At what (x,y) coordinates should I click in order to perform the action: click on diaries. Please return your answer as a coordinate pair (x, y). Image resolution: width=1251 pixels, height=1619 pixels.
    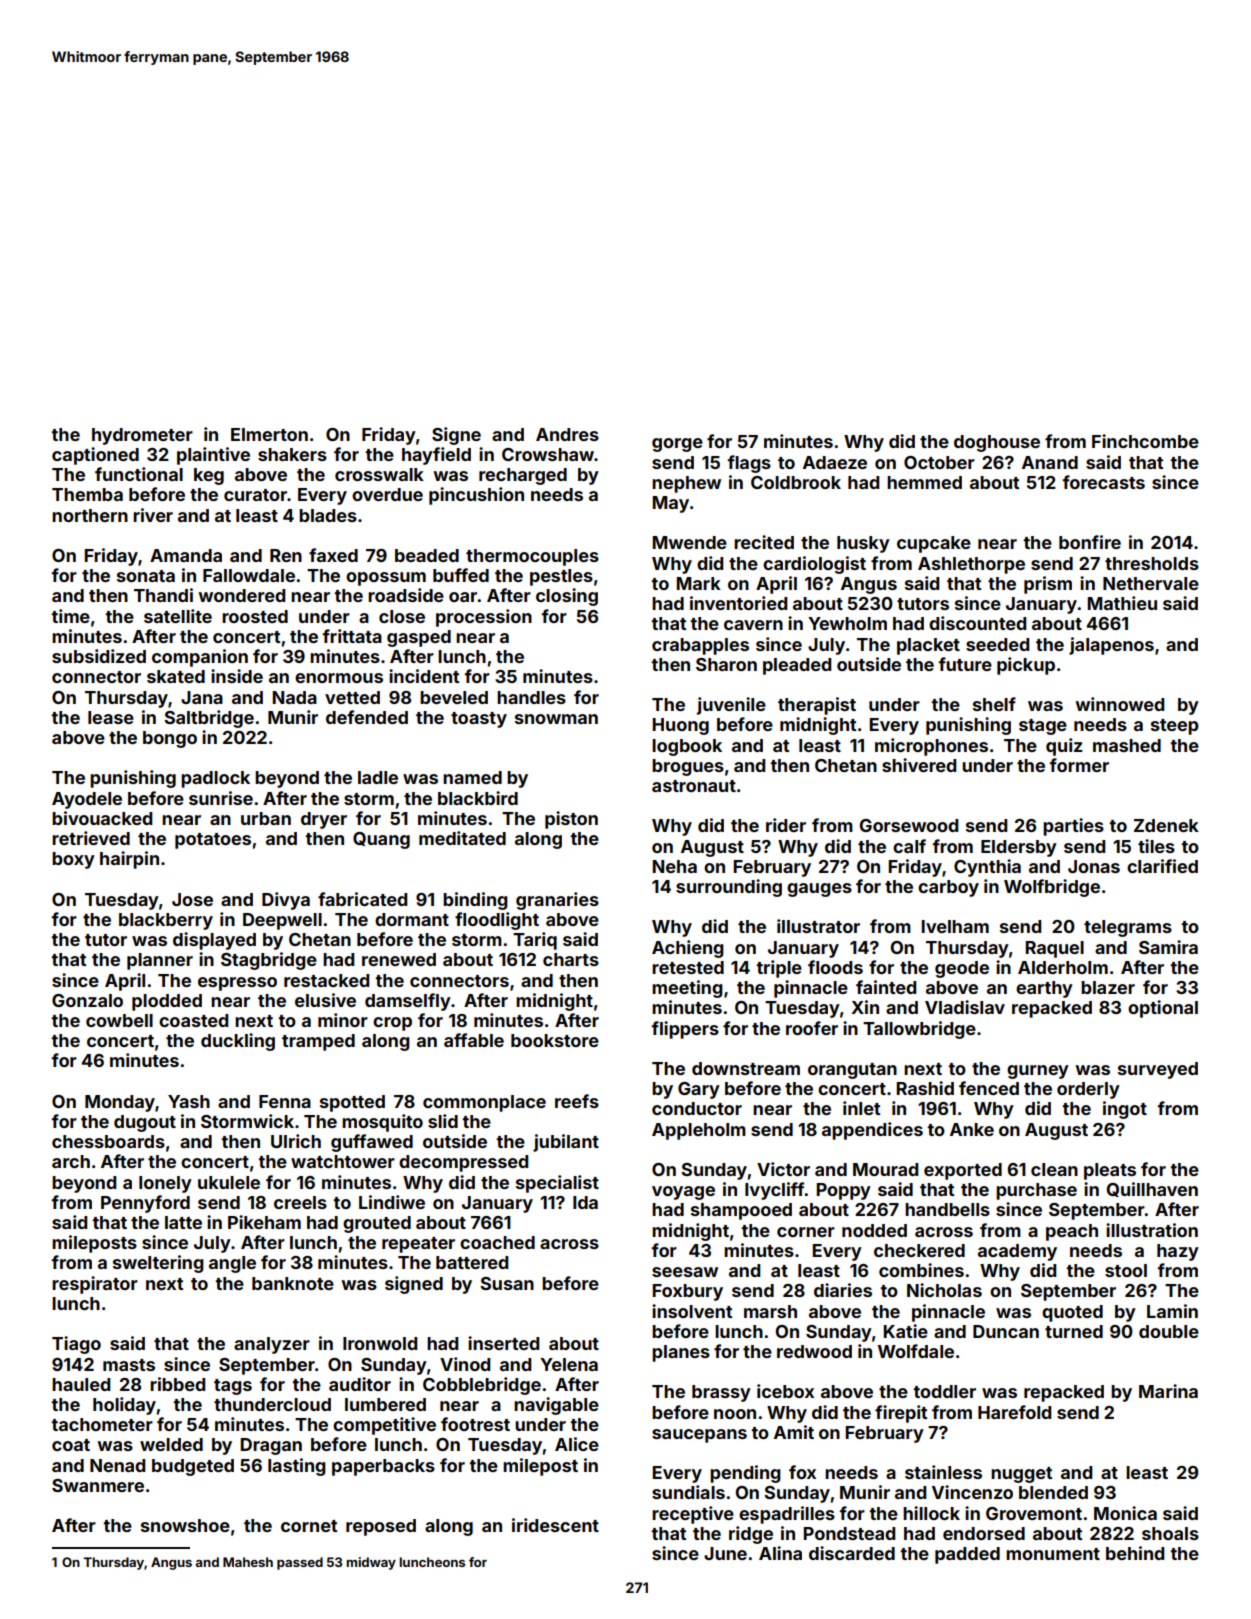
    Looking at the image, I should click on (843, 1290).
